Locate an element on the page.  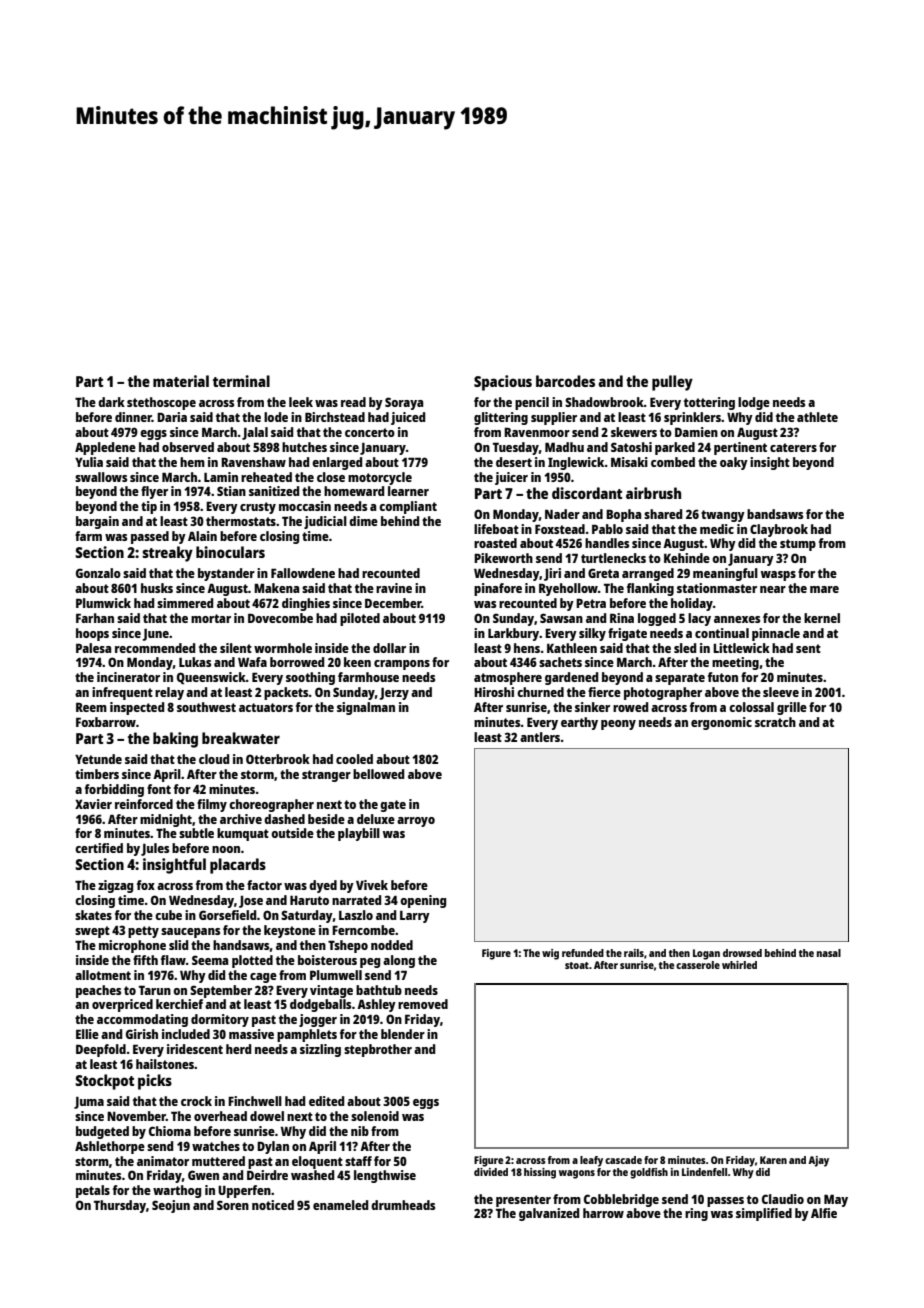
antlers is located at coordinates (540, 737).
